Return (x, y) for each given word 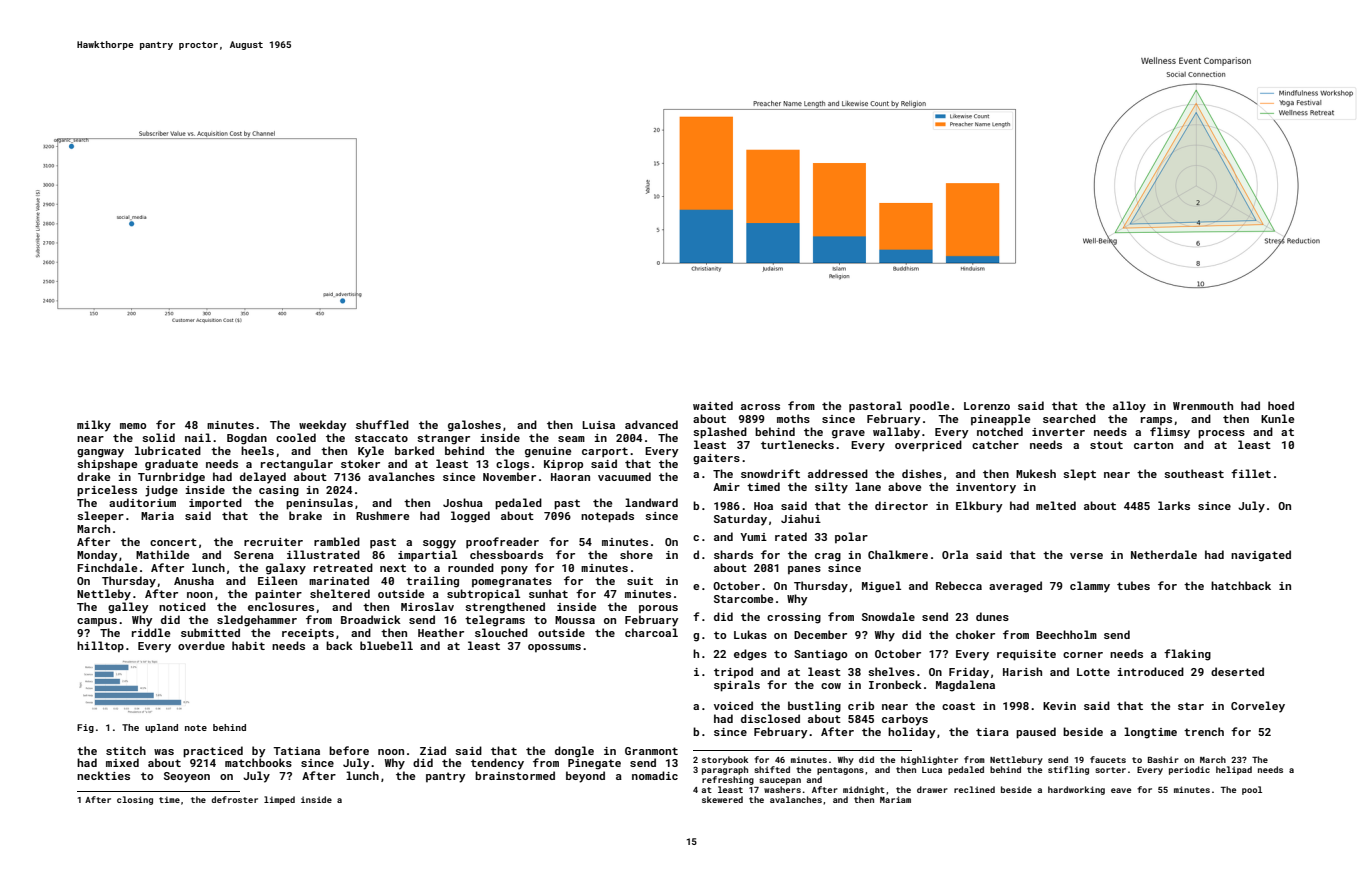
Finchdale (107, 567)
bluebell (386, 645)
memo (133, 426)
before (349, 750)
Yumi (753, 537)
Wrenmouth (1203, 405)
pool (1252, 790)
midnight (864, 790)
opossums (554, 648)
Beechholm (1066, 634)
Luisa (598, 425)
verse (1086, 556)
